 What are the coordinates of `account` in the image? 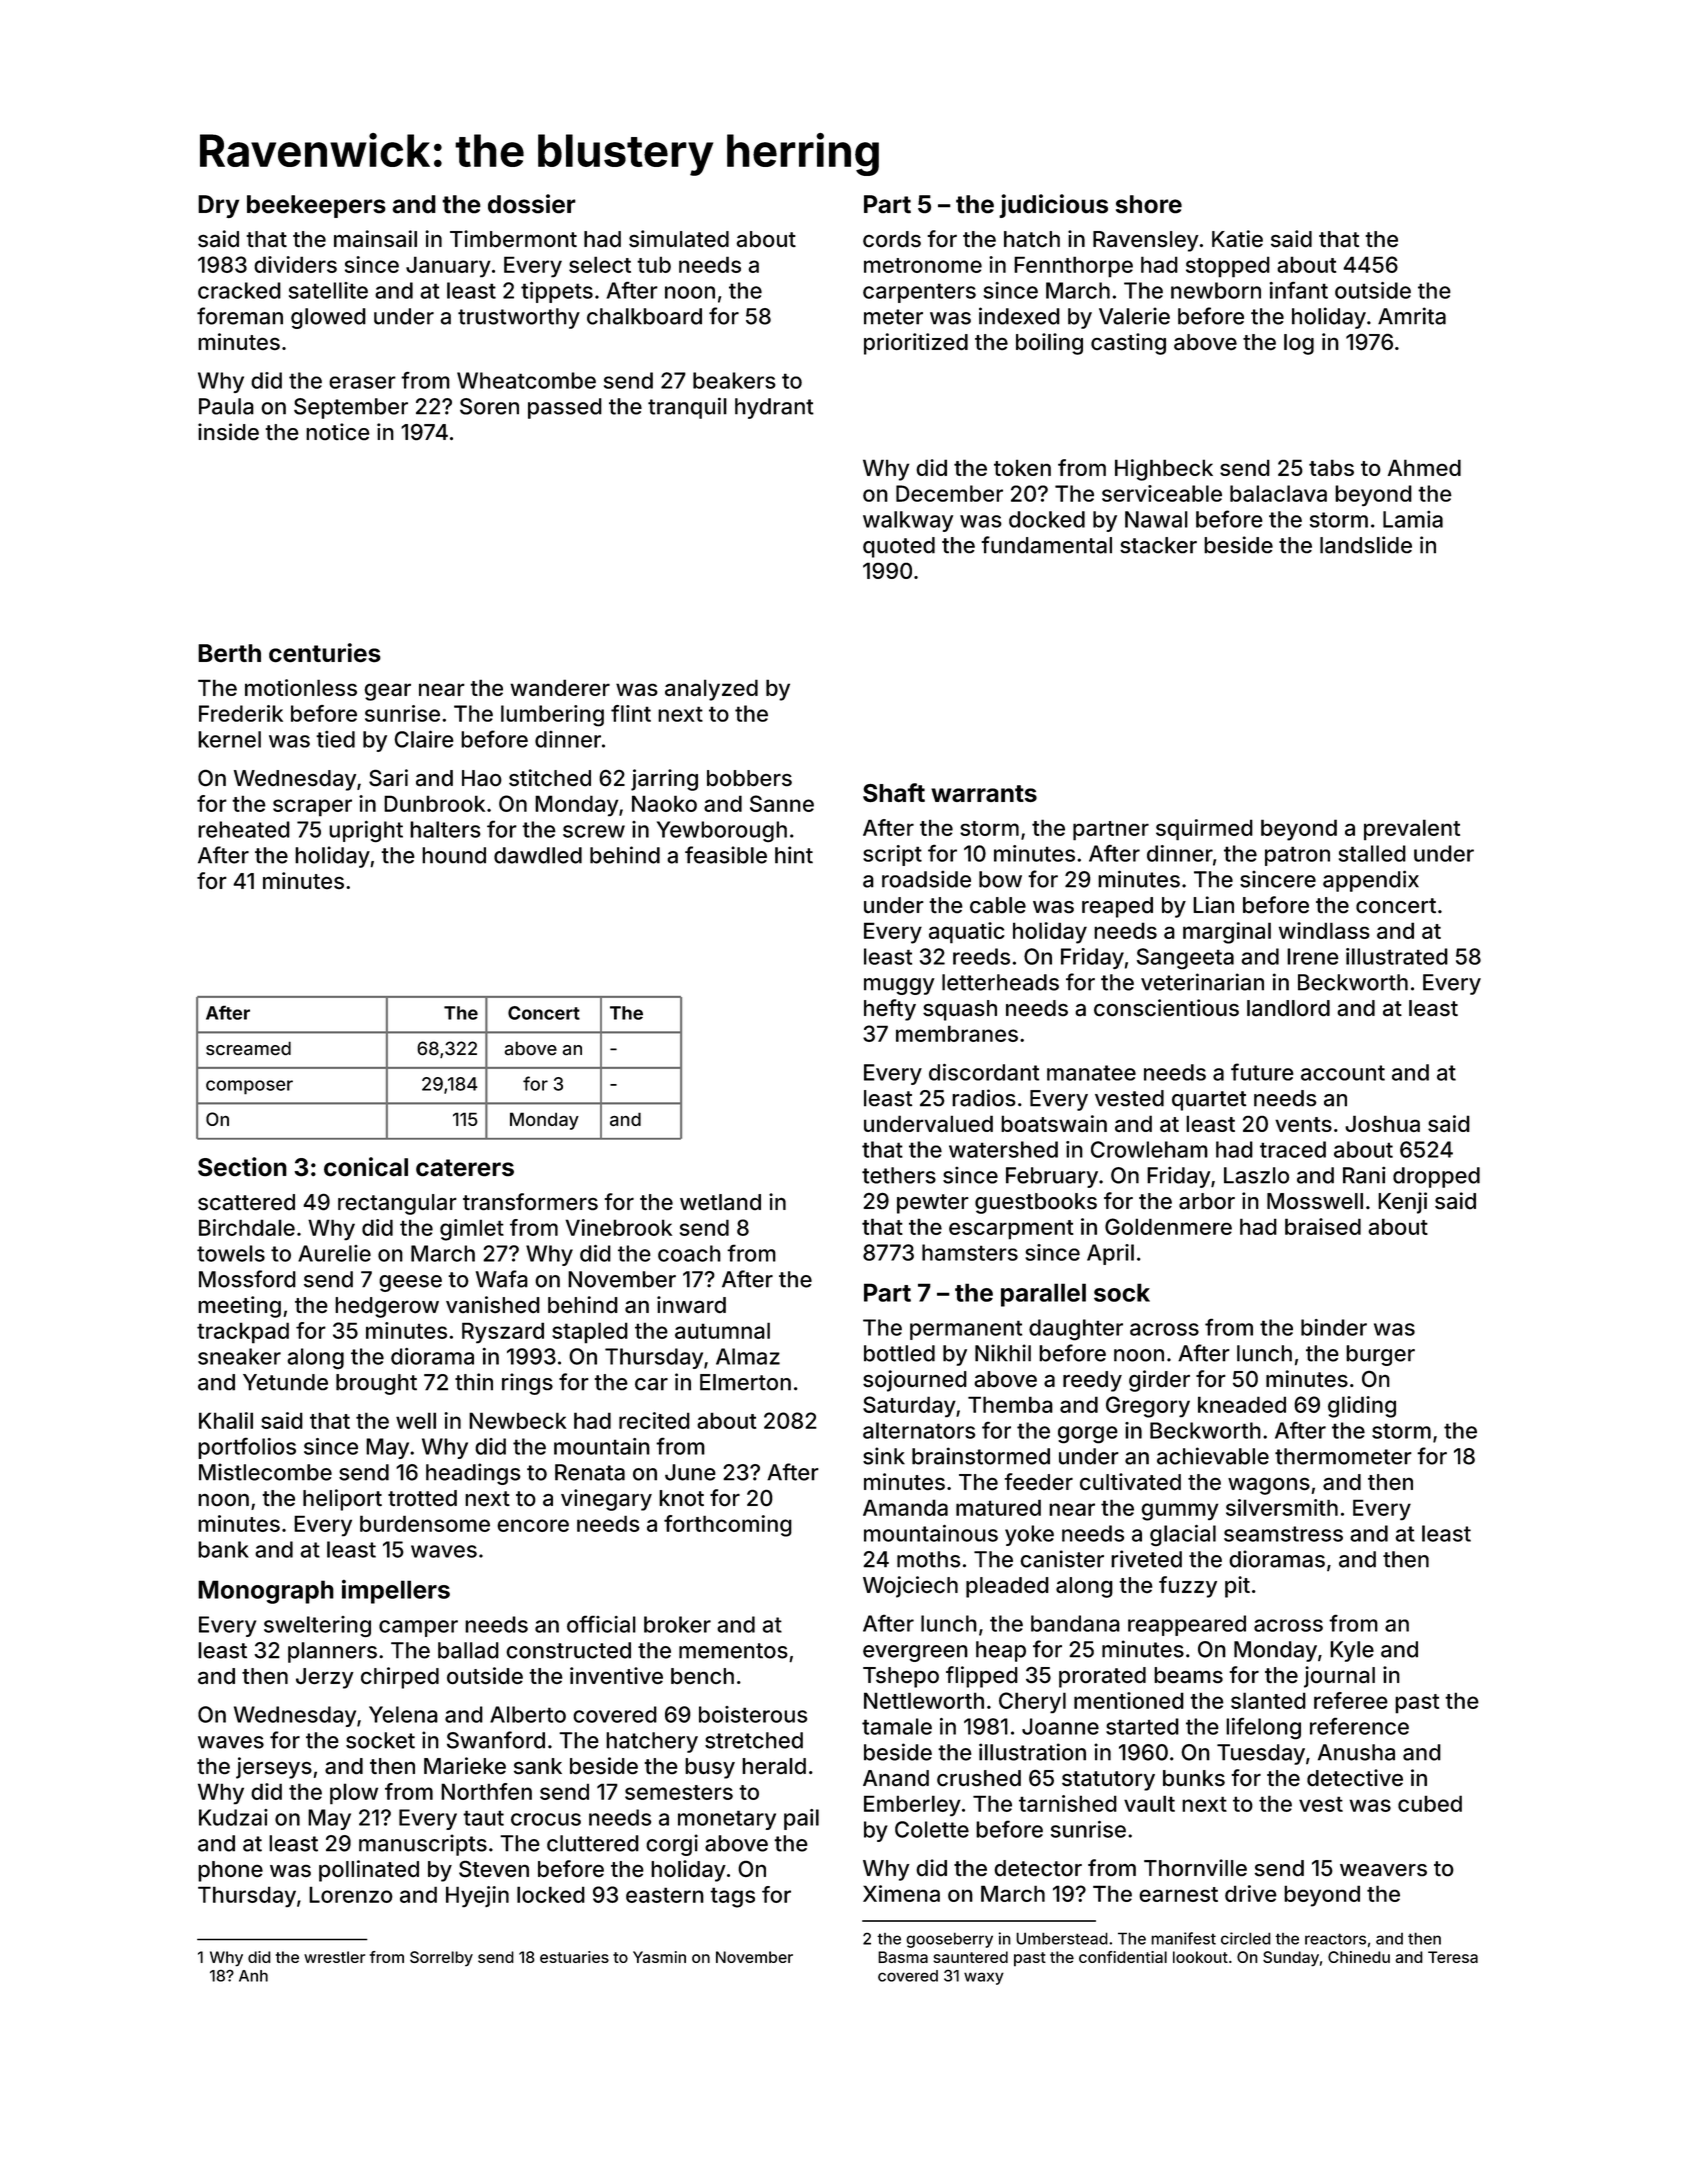 It's located at (1343, 1073).
